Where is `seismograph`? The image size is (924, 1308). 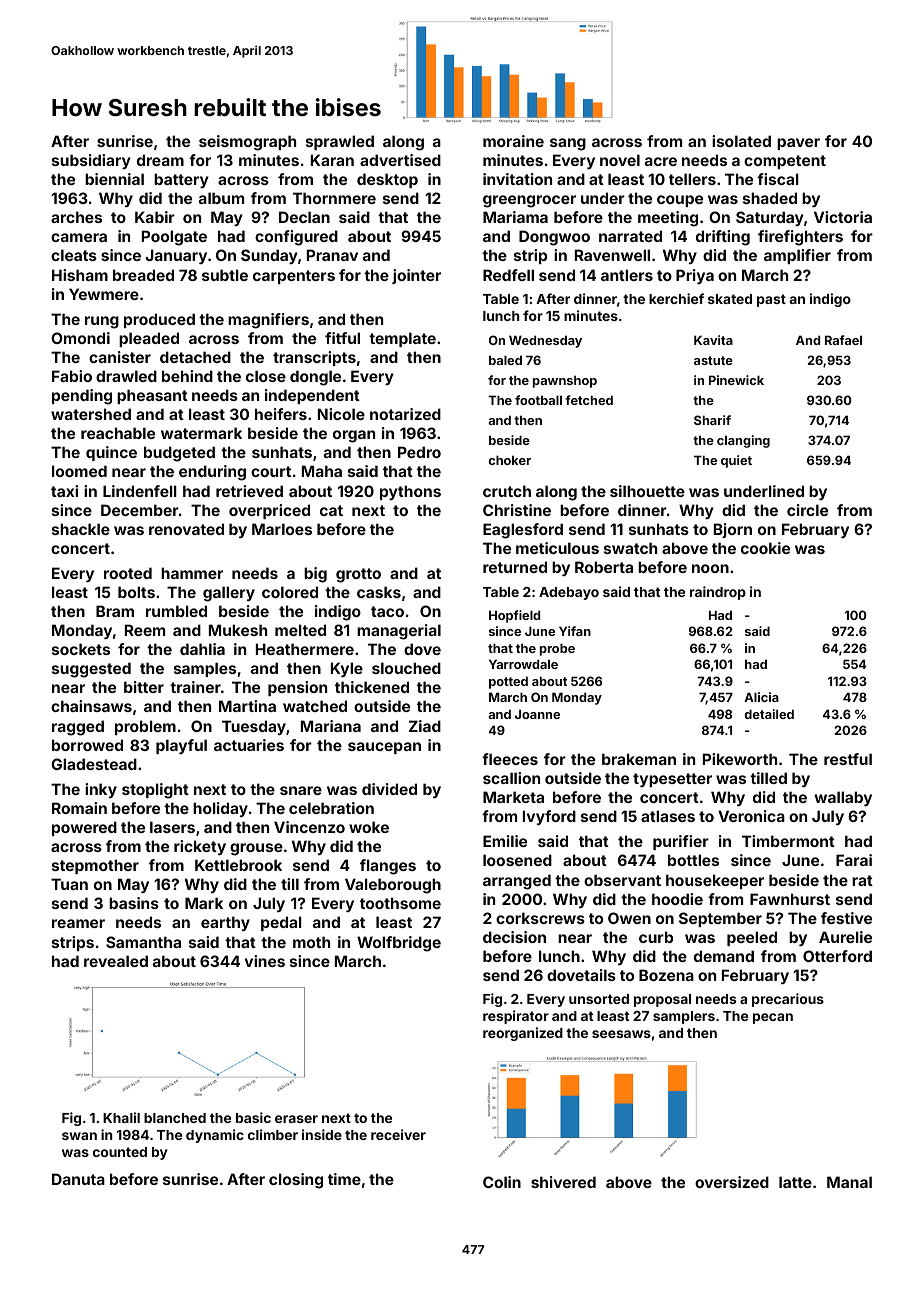 seismograph is located at coordinates (247, 143).
